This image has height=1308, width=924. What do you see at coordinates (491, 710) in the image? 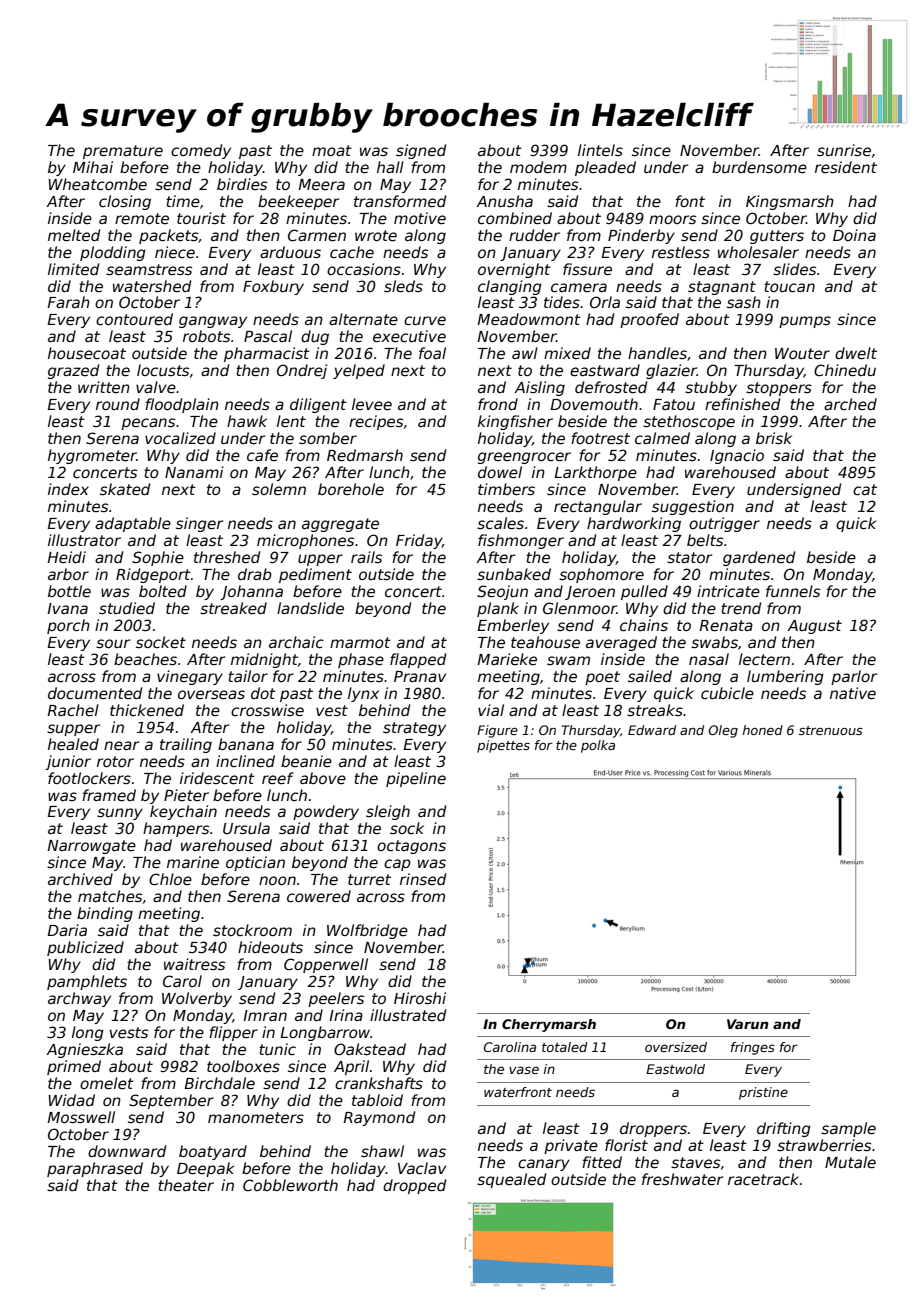
I see `vial` at bounding box center [491, 710].
